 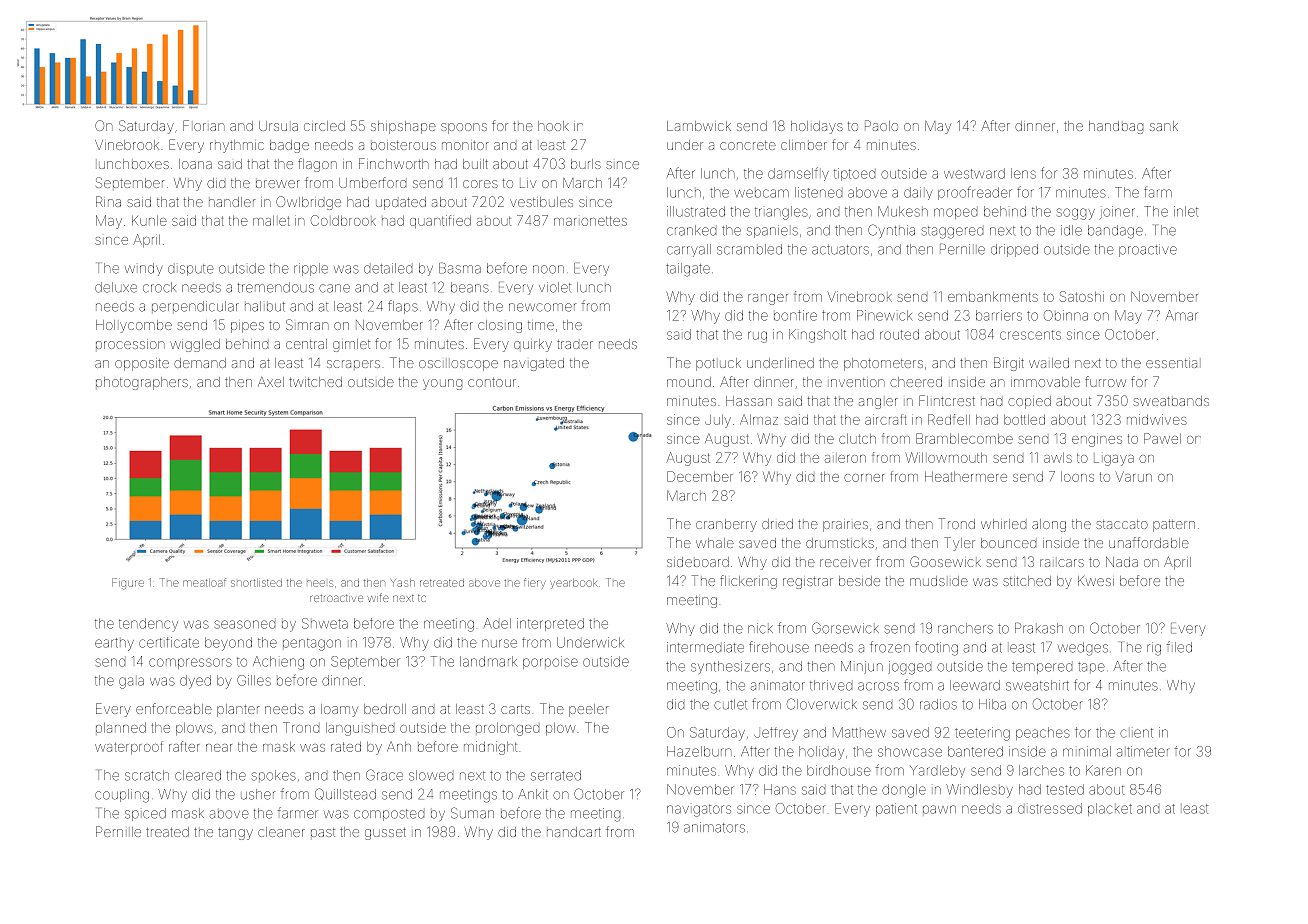 What do you see at coordinates (1182, 315) in the page?
I see `Amar` at bounding box center [1182, 315].
